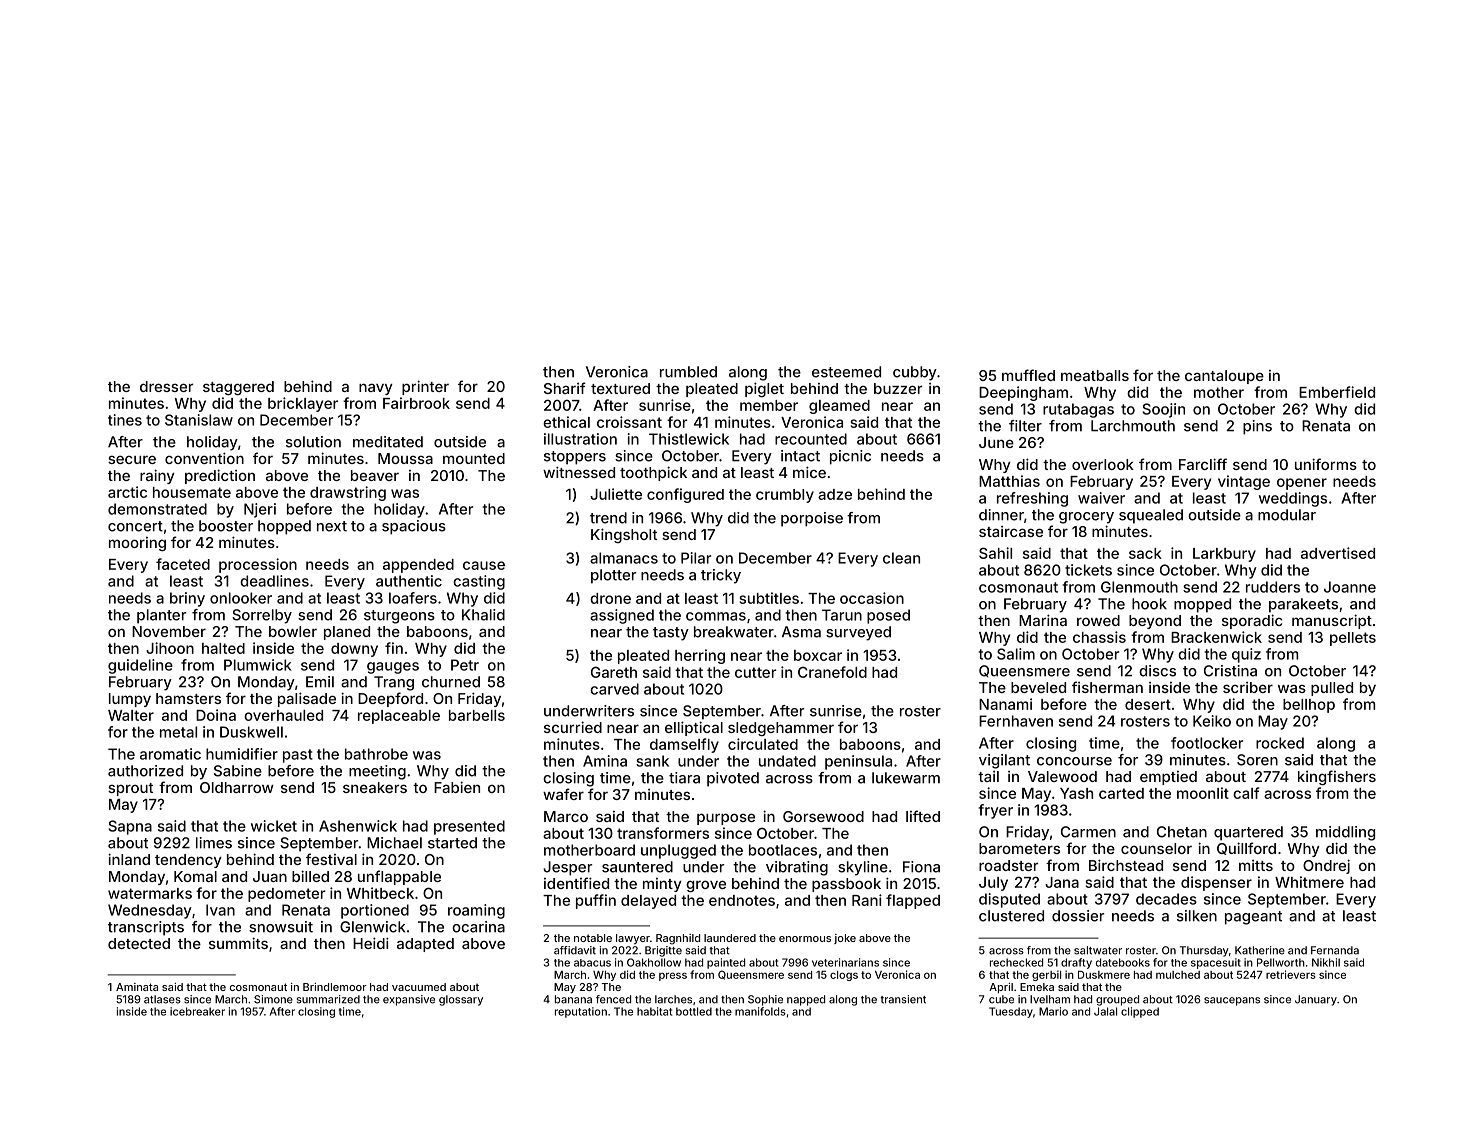 This page has width=1484, height=1146. I want to click on banana, so click(573, 999).
